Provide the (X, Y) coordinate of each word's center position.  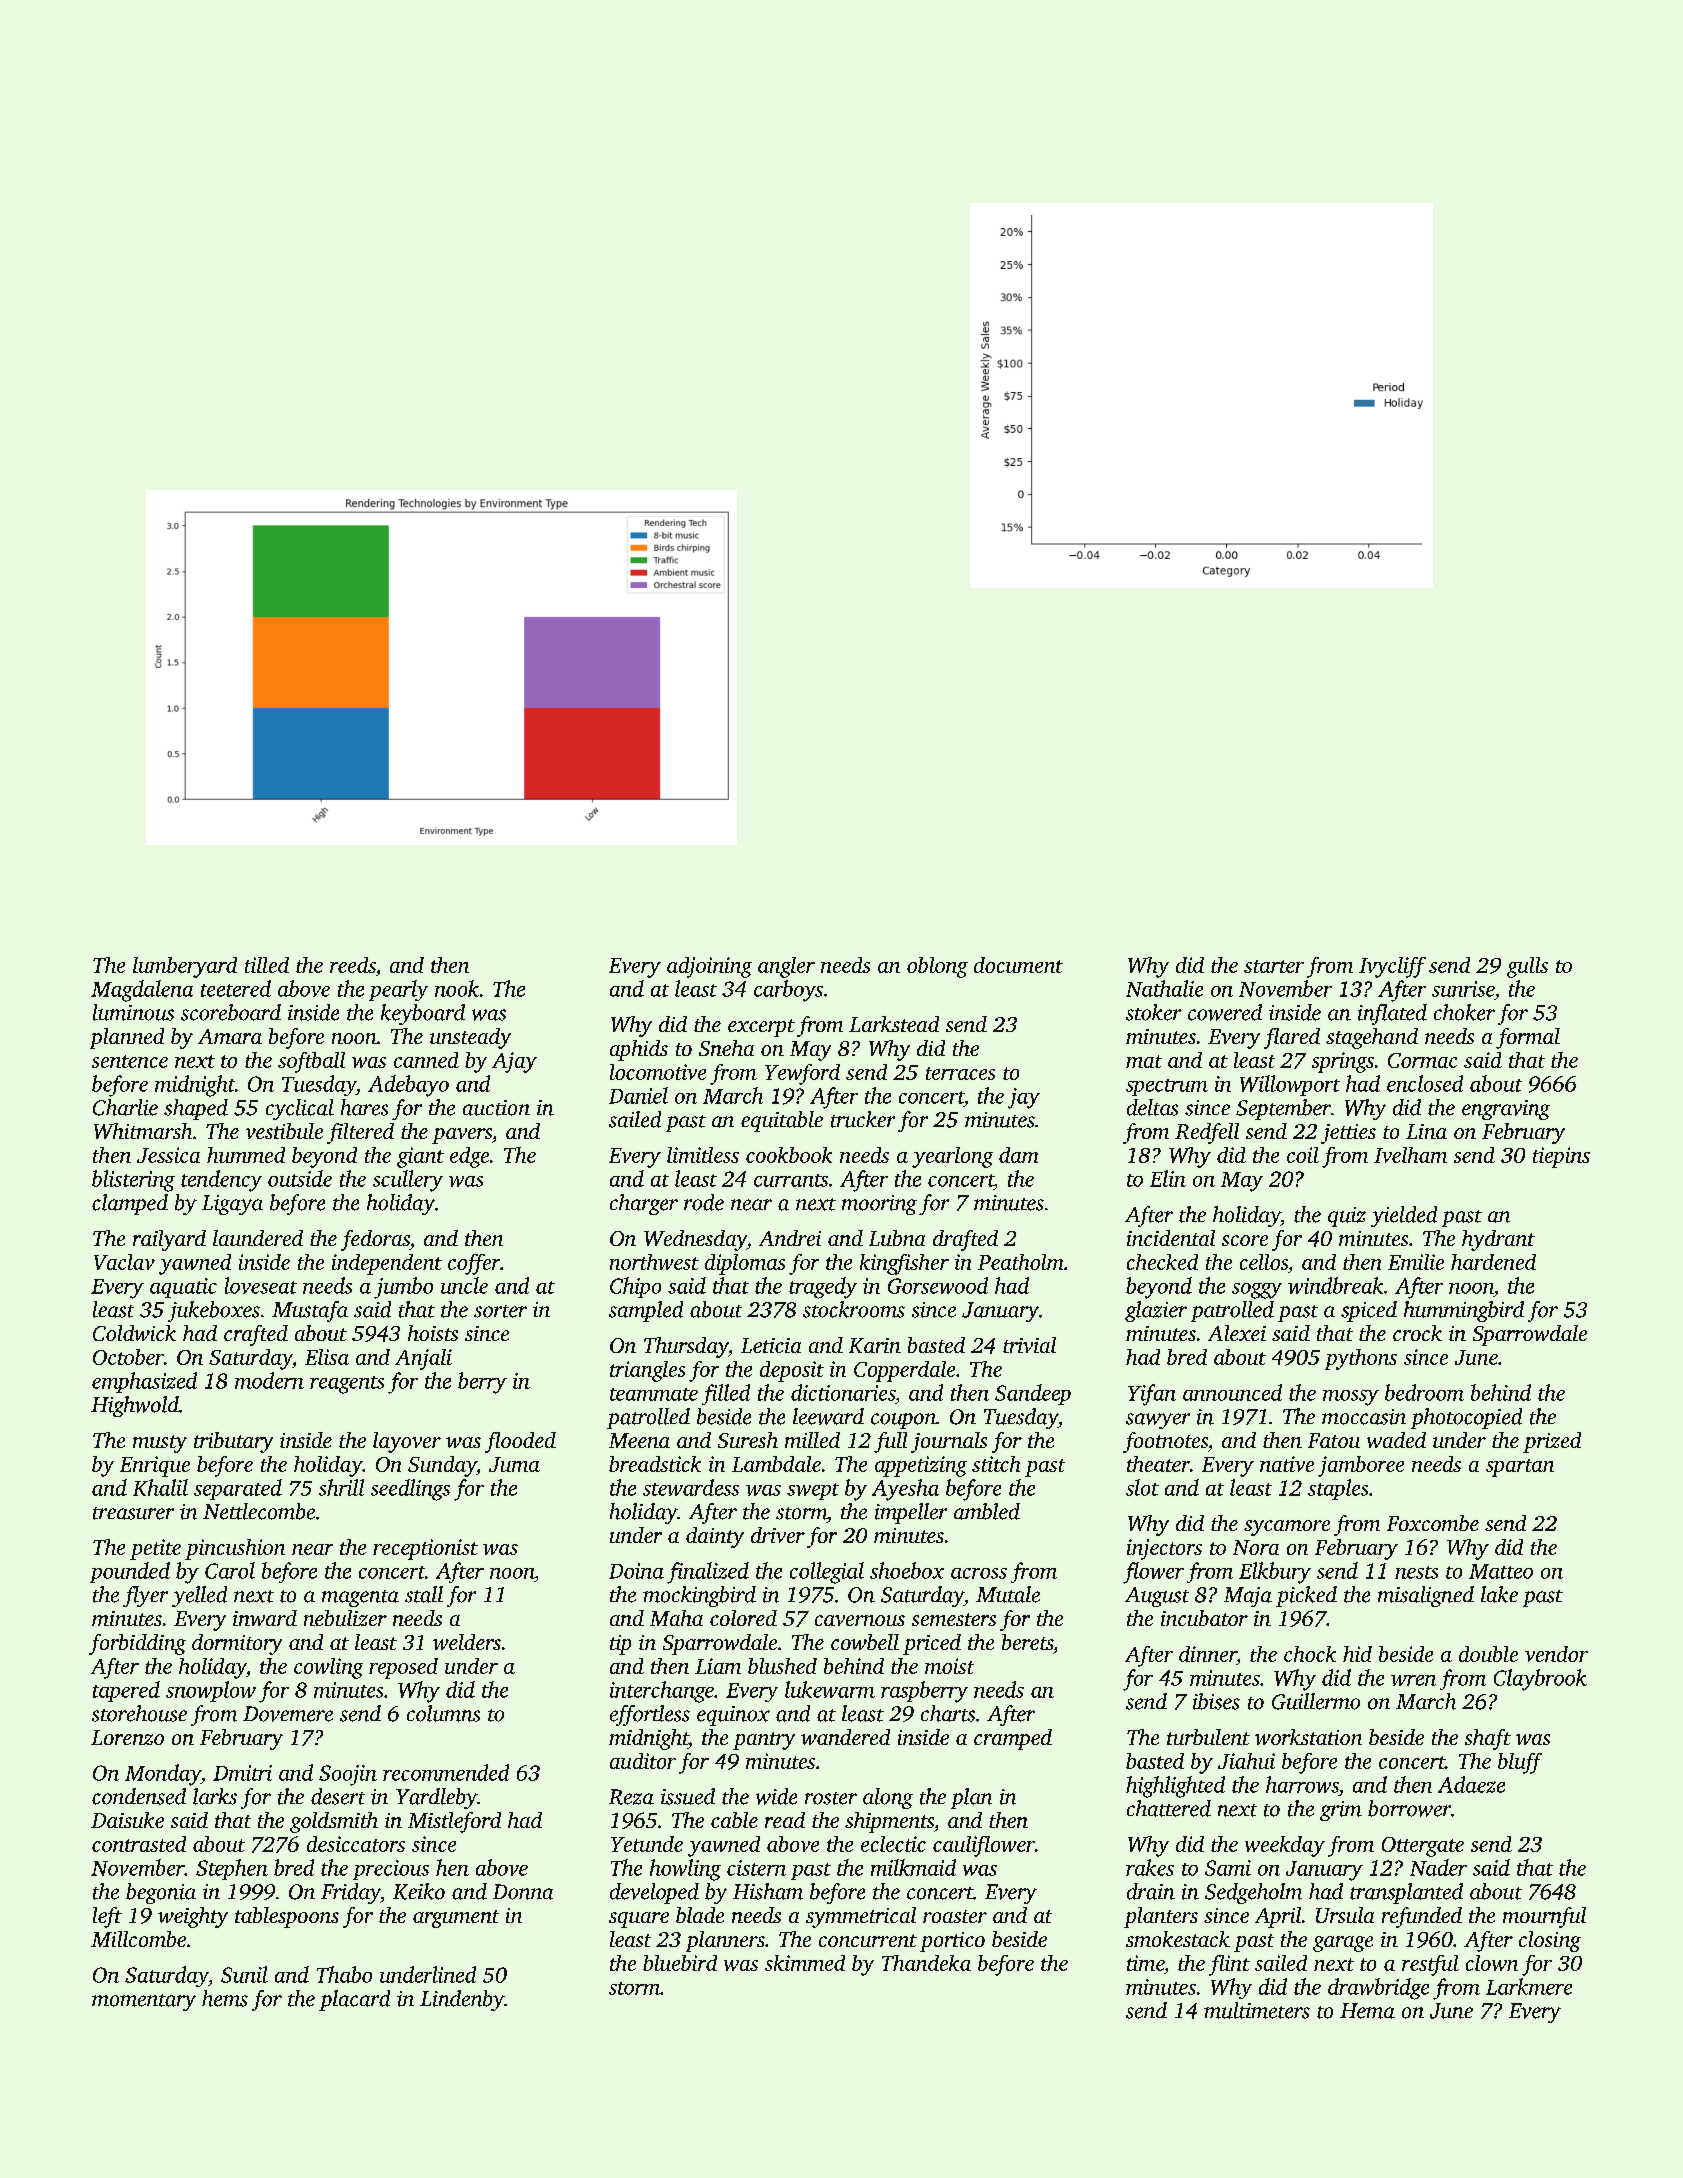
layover (407, 1442)
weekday (1285, 1846)
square (639, 1920)
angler (786, 967)
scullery (408, 1181)
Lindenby (462, 2000)
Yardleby (437, 1798)
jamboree (1361, 1466)
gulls (1527, 967)
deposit (792, 1371)
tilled (267, 965)
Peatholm (1020, 1262)
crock (1417, 1333)
